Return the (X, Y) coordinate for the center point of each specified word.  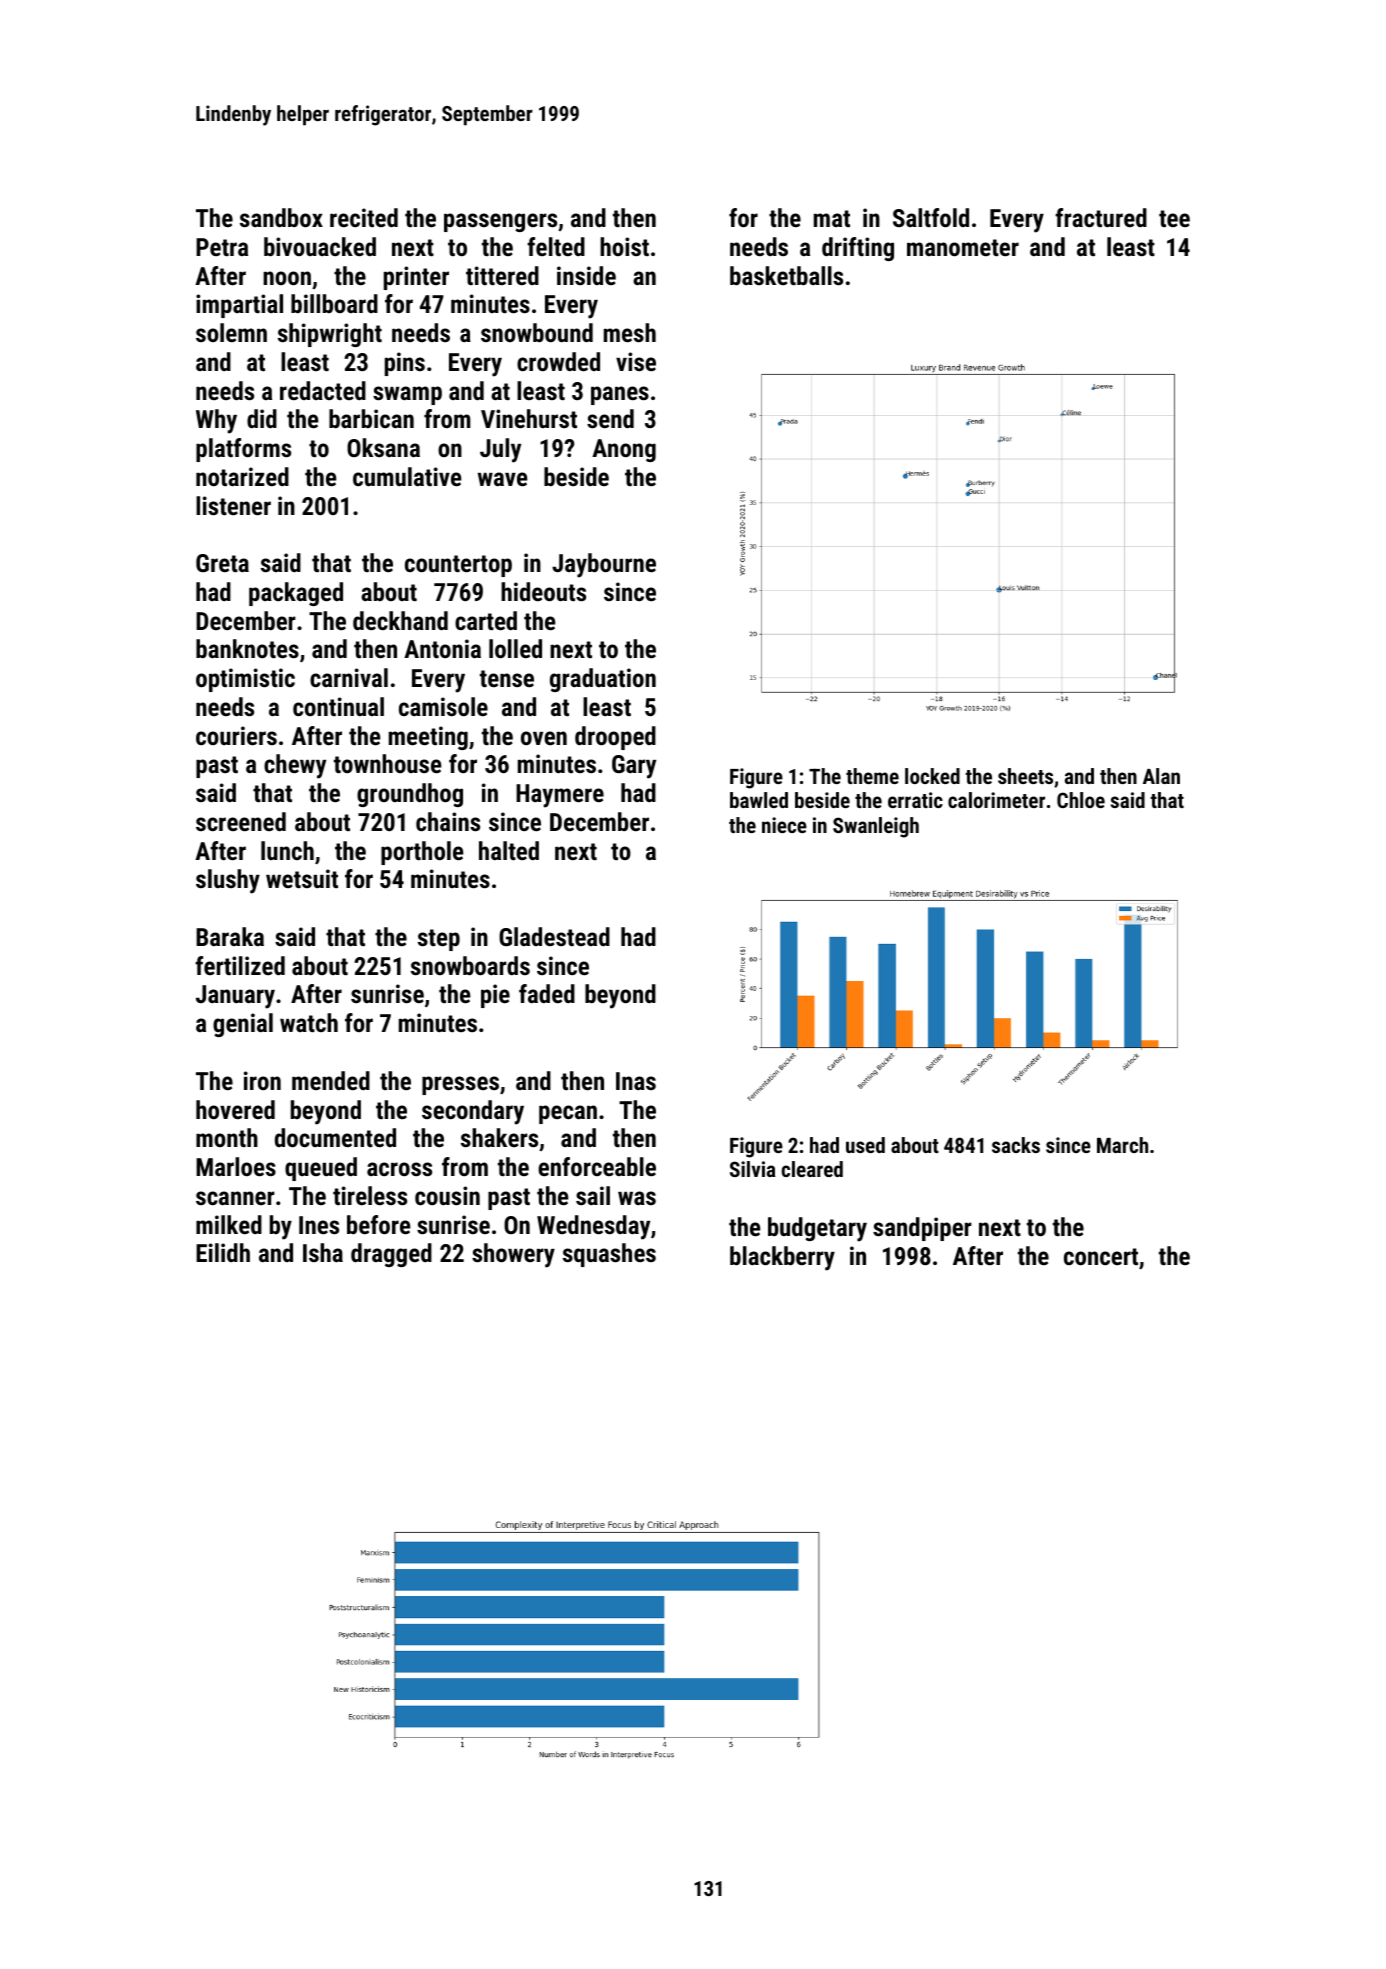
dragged (391, 1255)
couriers (236, 735)
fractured (1101, 217)
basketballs (786, 275)
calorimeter (996, 800)
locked (932, 776)
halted (509, 850)
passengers (500, 222)
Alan (1161, 776)
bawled (759, 800)
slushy (228, 881)
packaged (296, 594)
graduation (603, 680)
